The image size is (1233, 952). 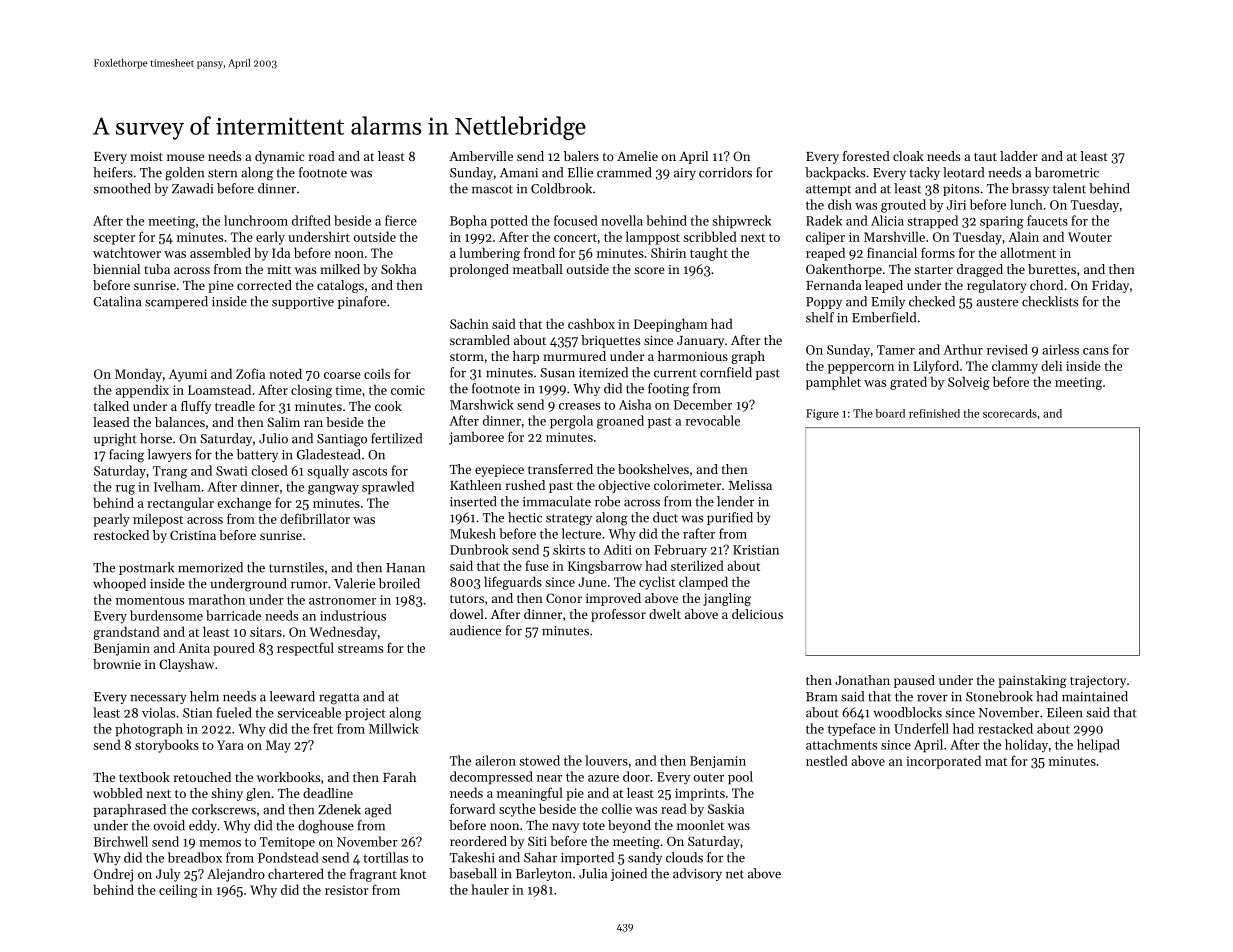 What do you see at coordinates (220, 252) in the document?
I see `assembled` at bounding box center [220, 252].
